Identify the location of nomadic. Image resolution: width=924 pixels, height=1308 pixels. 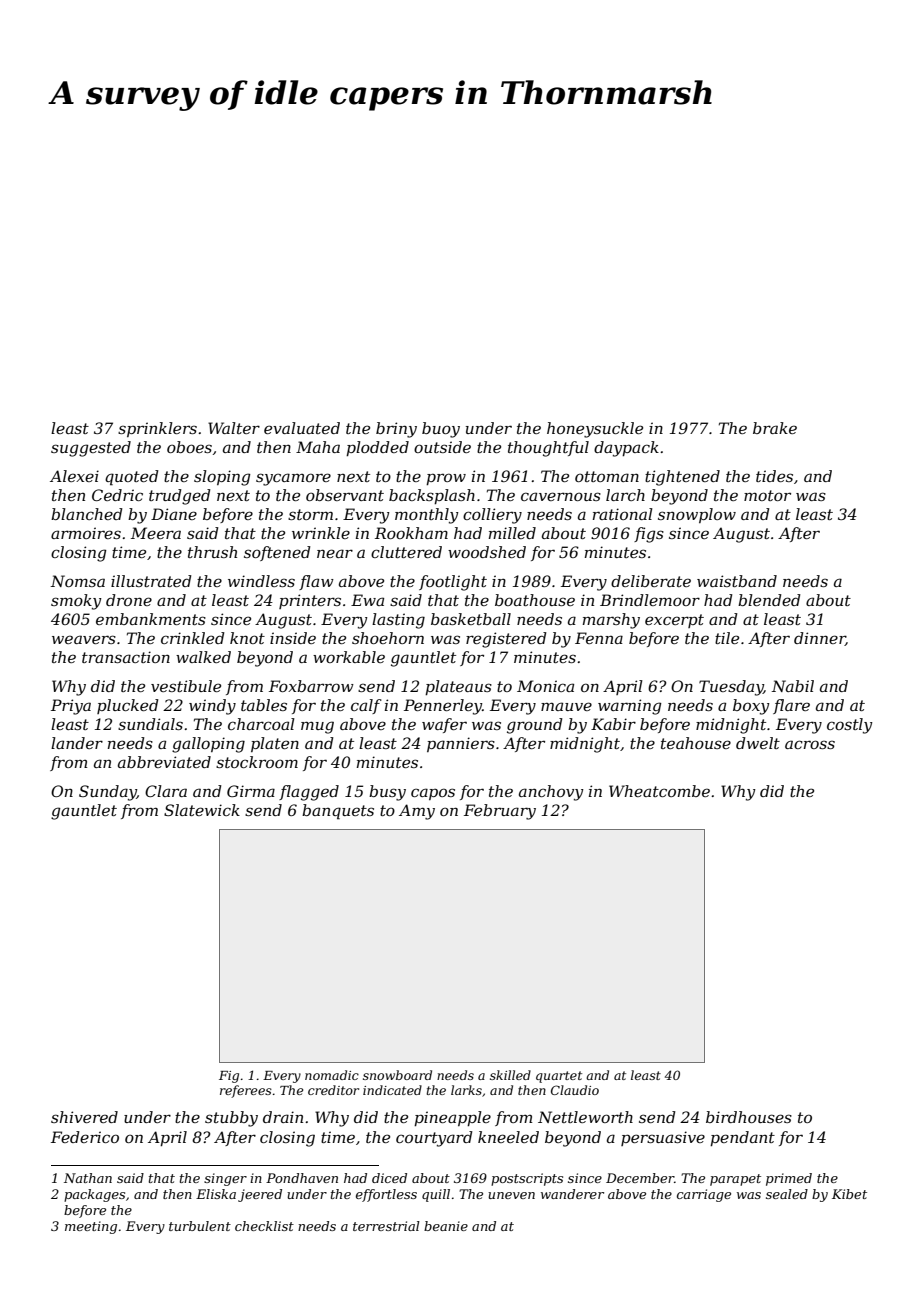
(332, 1075).
